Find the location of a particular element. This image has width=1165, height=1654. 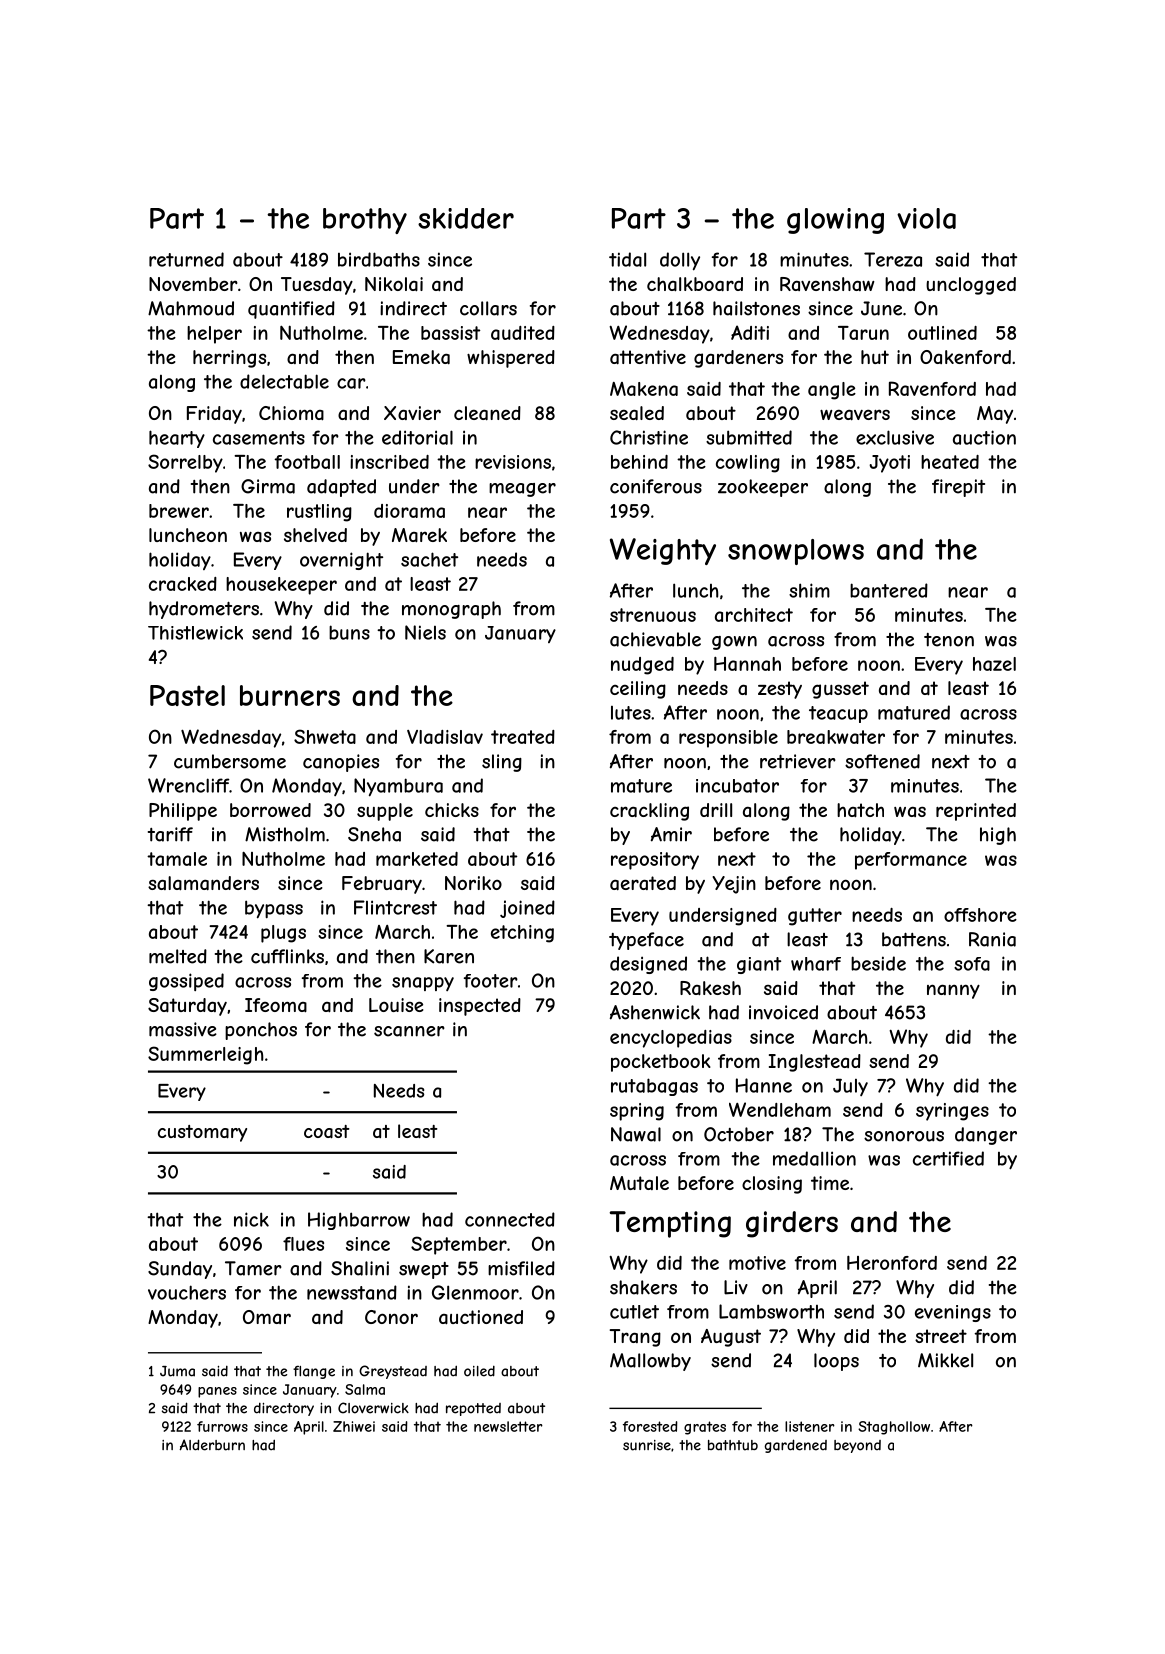

street is located at coordinates (941, 1336).
